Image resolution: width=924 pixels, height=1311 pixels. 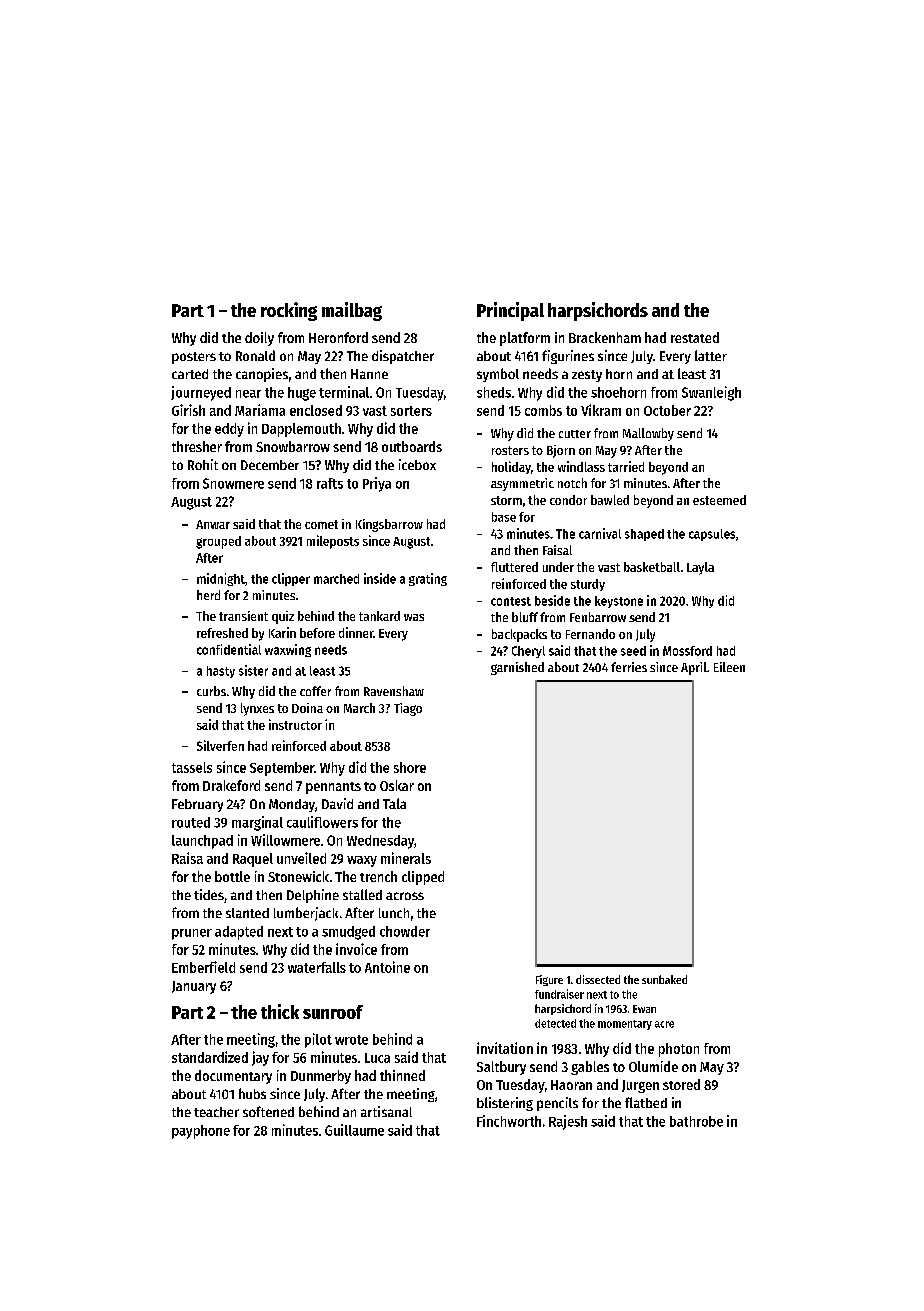 I want to click on carnival, so click(x=600, y=533).
